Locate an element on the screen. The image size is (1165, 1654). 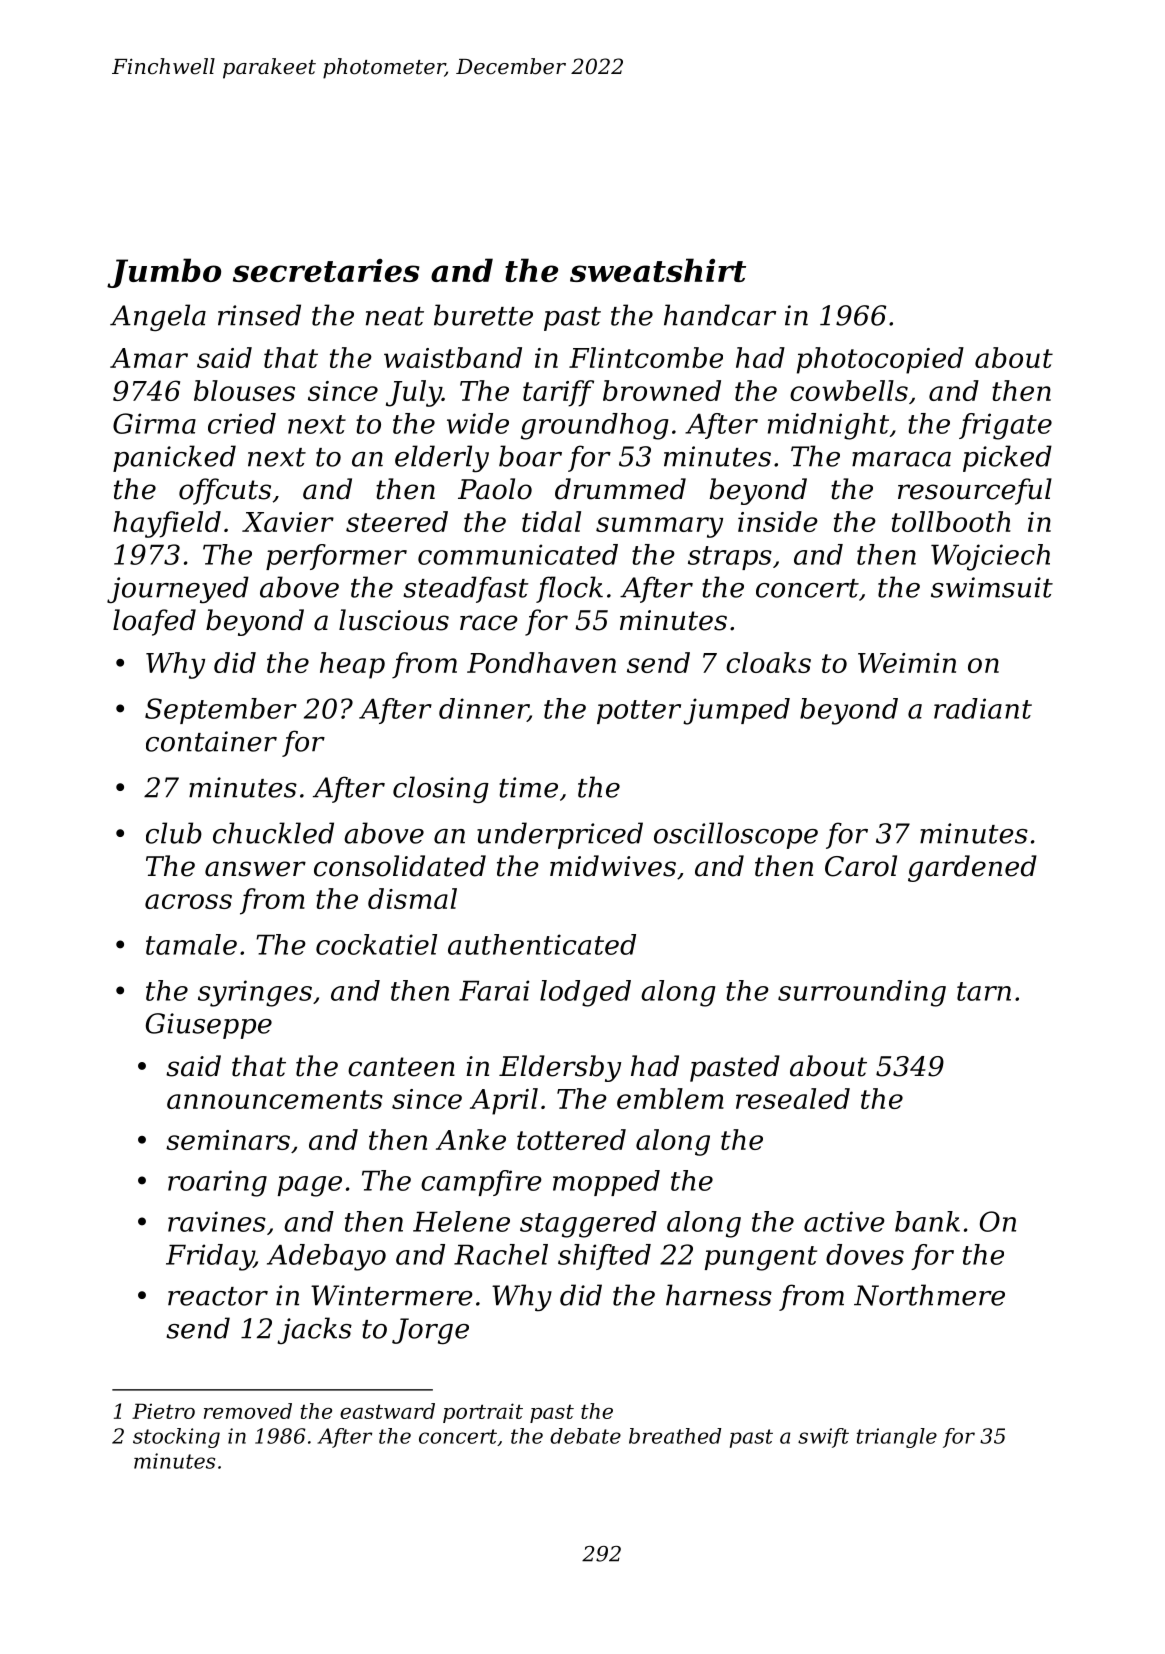
canteen is located at coordinates (401, 1067).
